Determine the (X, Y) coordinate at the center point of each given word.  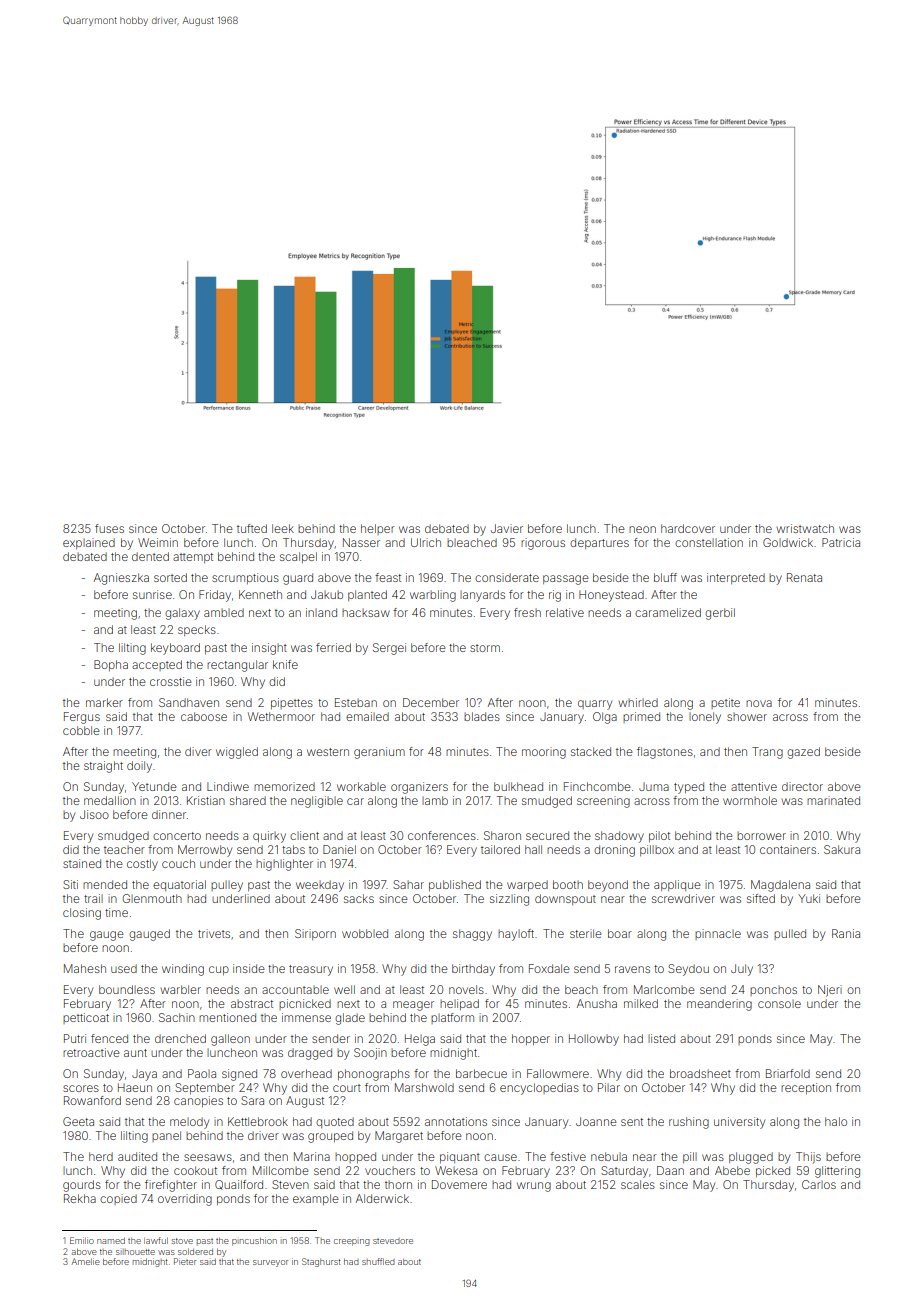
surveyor (270, 1263)
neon (642, 529)
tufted (252, 528)
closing (82, 914)
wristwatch (805, 528)
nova (759, 703)
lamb (435, 800)
